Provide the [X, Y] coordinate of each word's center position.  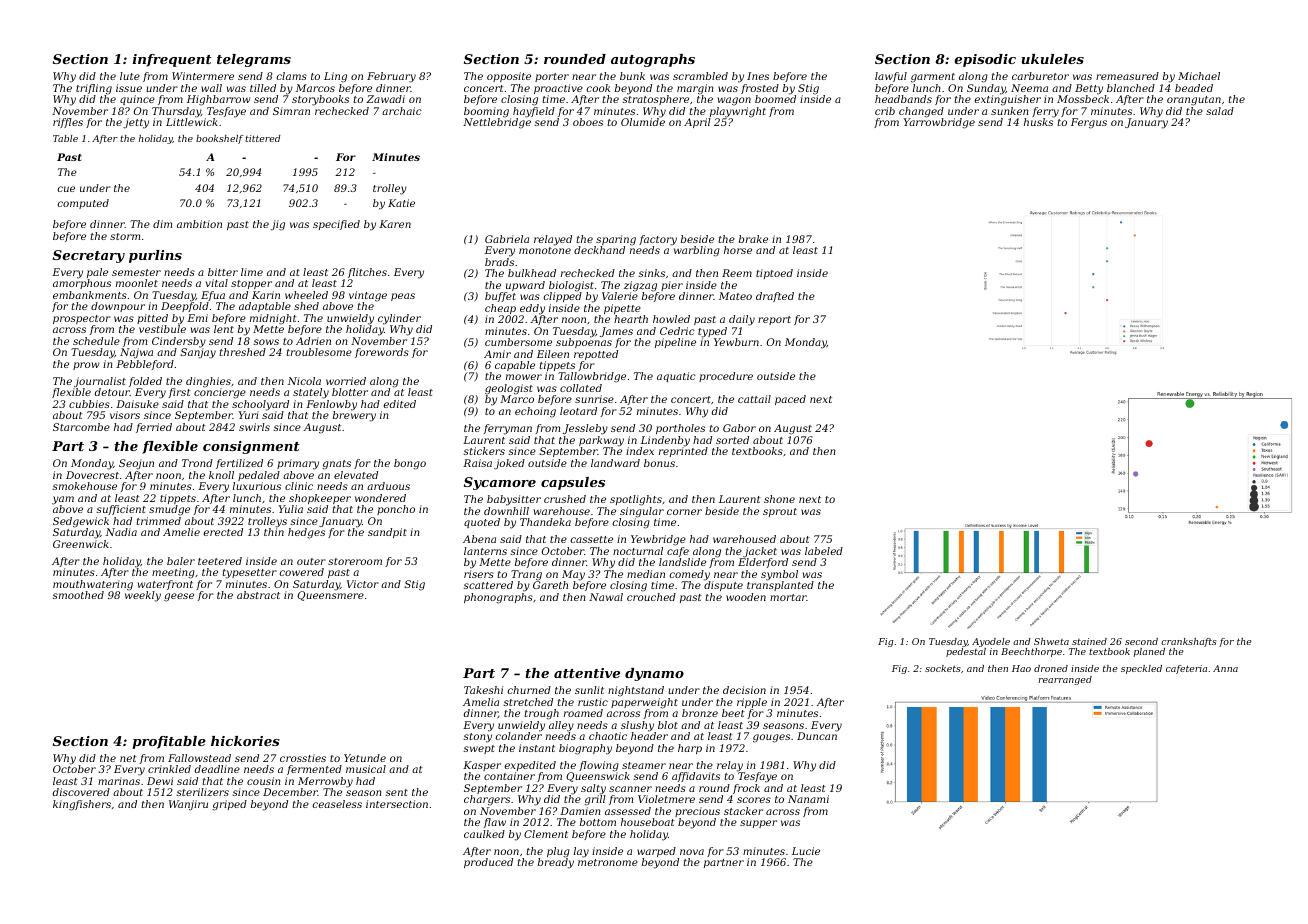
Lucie [806, 851]
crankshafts [1189, 642]
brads [499, 262]
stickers [484, 451]
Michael [1199, 76]
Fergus [1089, 123]
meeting [173, 573]
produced [488, 863]
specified [336, 225]
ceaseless [337, 804]
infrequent [172, 60]
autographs [653, 60]
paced [790, 400]
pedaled [259, 476]
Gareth [550, 585]
